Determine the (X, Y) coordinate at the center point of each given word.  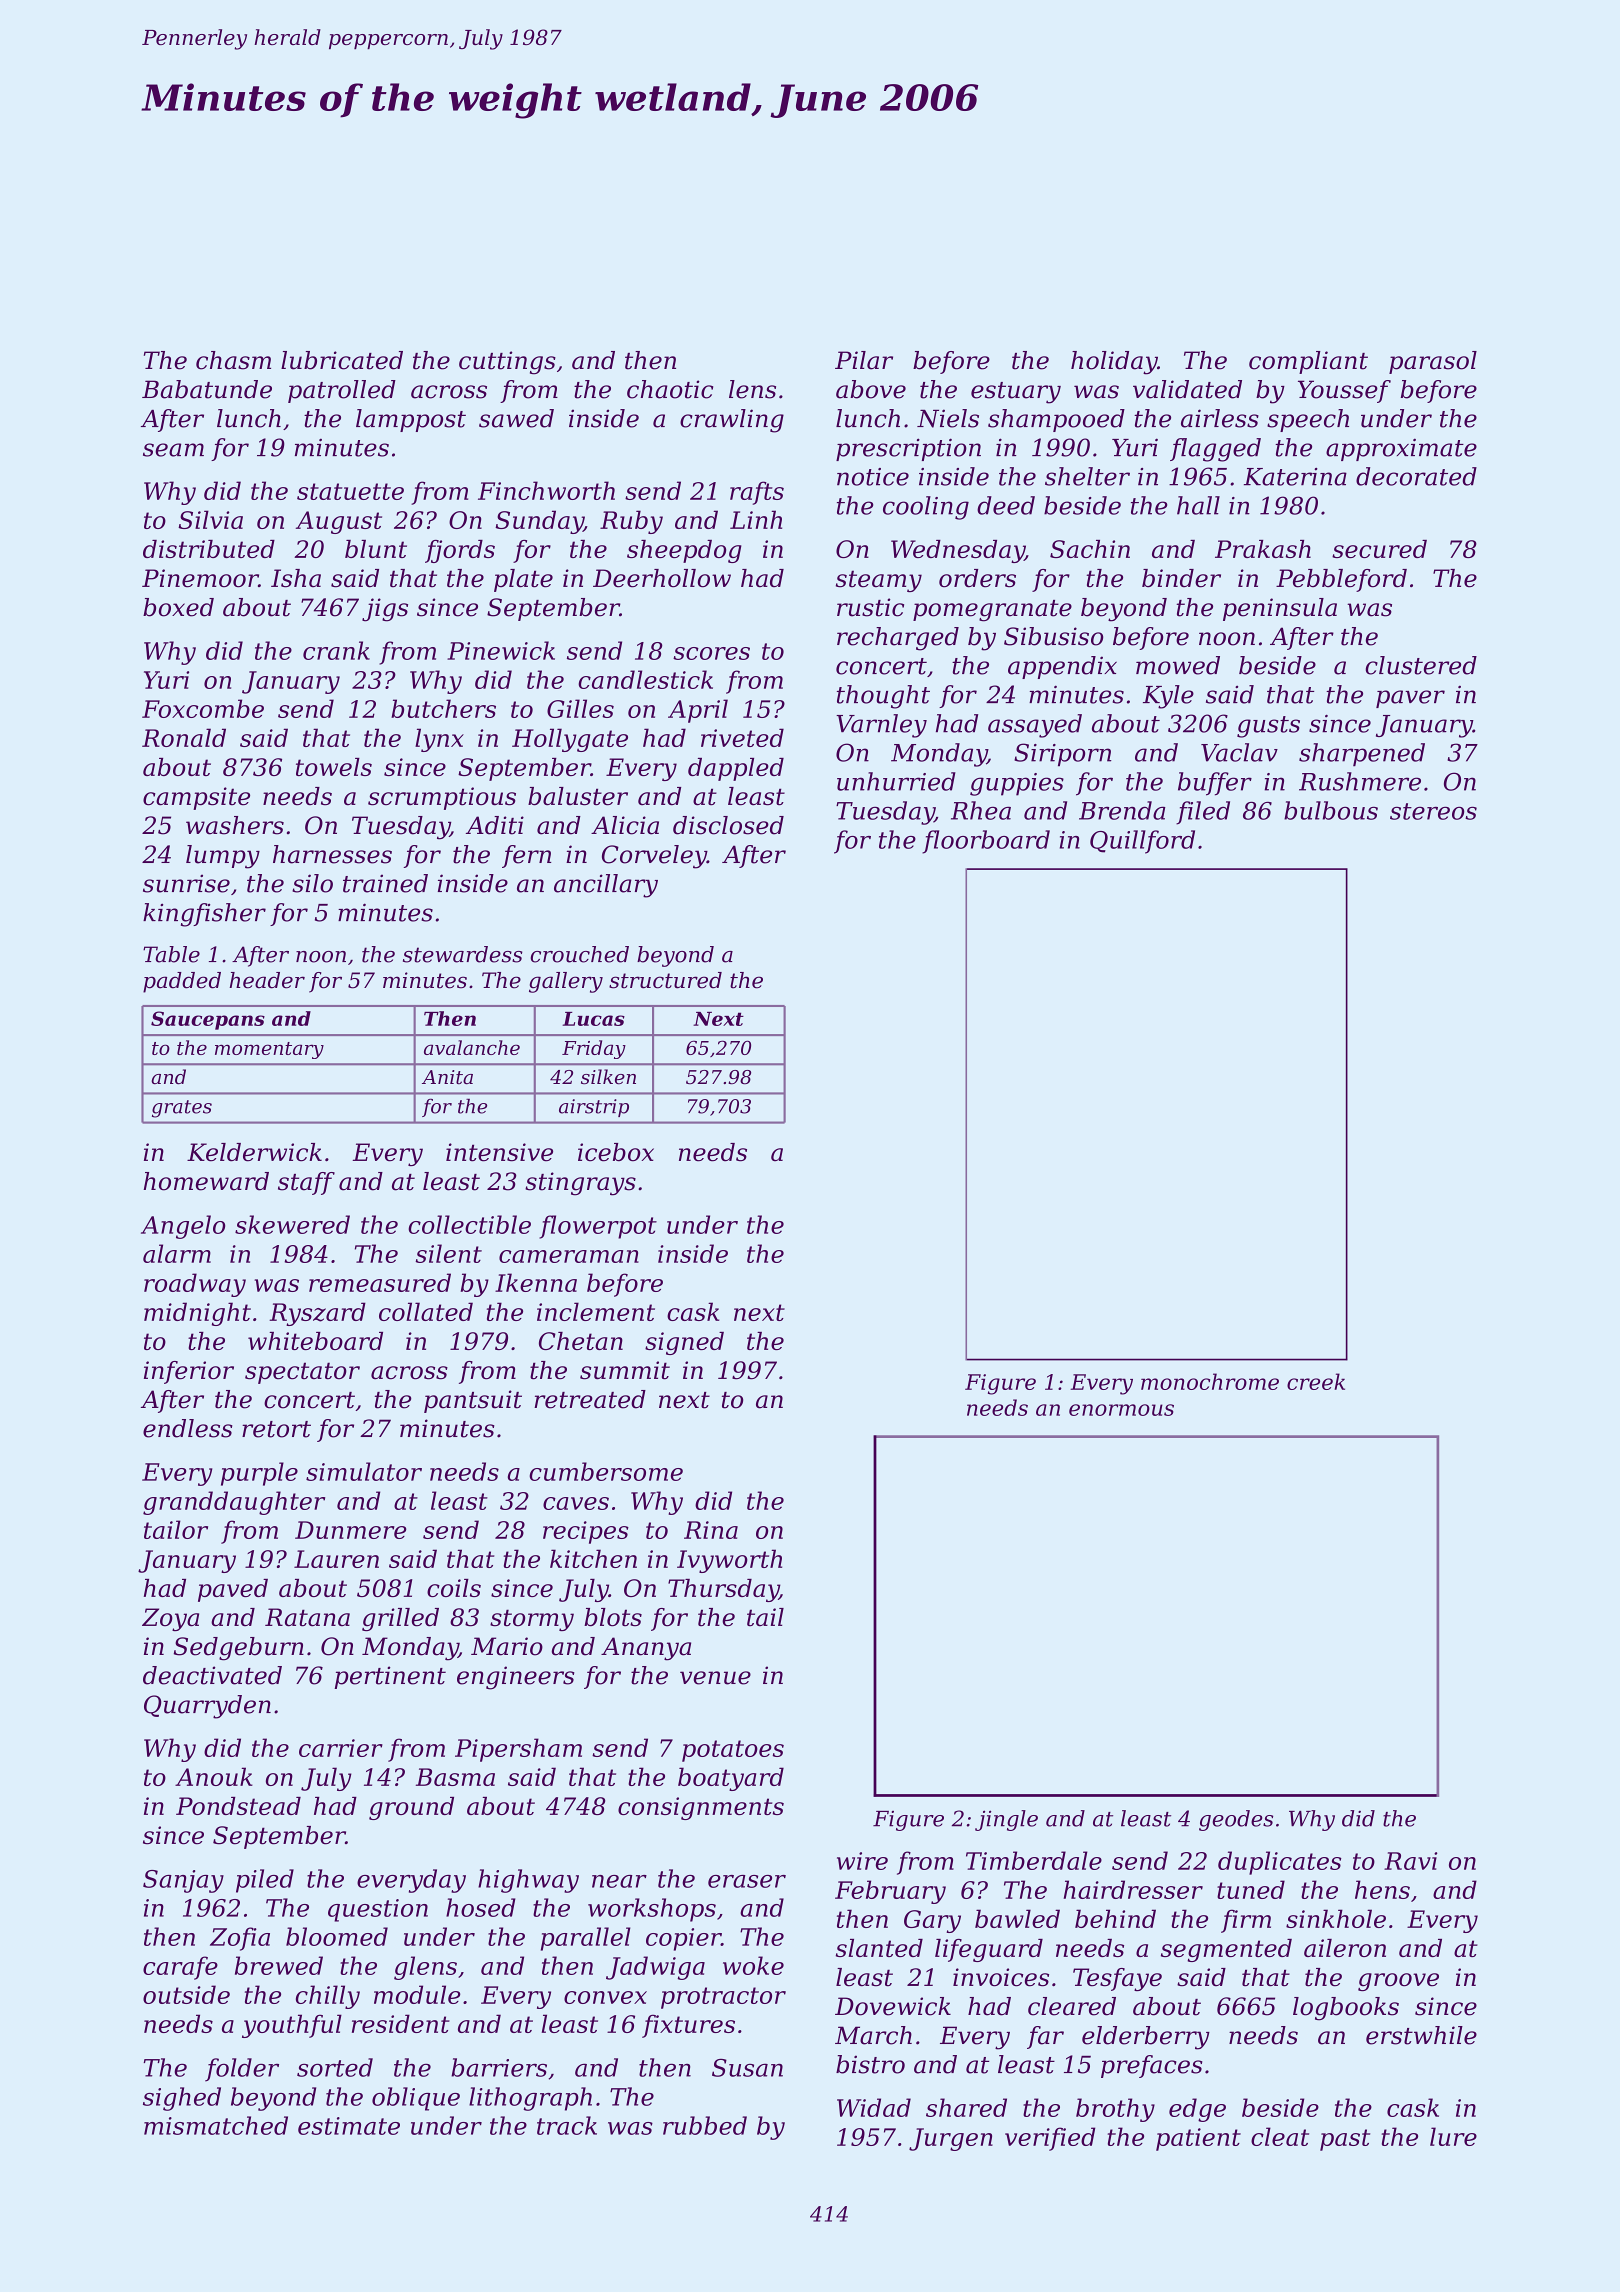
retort (276, 1429)
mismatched (216, 2125)
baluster (578, 796)
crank (336, 650)
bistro (870, 2064)
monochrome (1210, 1381)
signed (684, 1343)
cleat (1280, 2136)
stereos (1433, 811)
